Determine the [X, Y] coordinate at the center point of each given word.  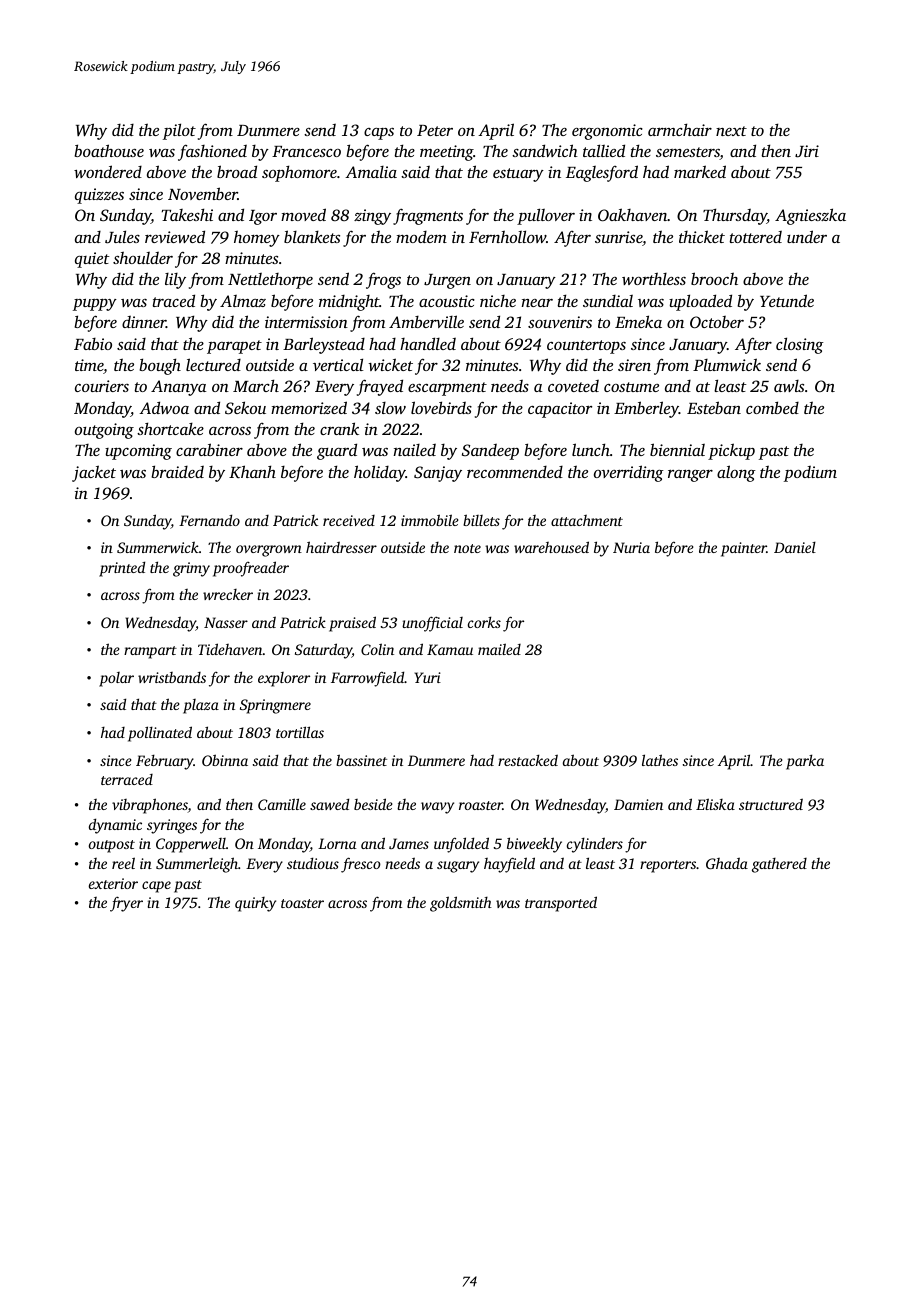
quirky [255, 904]
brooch [714, 278]
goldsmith [461, 904]
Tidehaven [230, 649]
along [736, 473]
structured [771, 804]
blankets [312, 236]
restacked [528, 760]
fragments [428, 216]
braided [177, 471]
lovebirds [441, 407]
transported [561, 904]
